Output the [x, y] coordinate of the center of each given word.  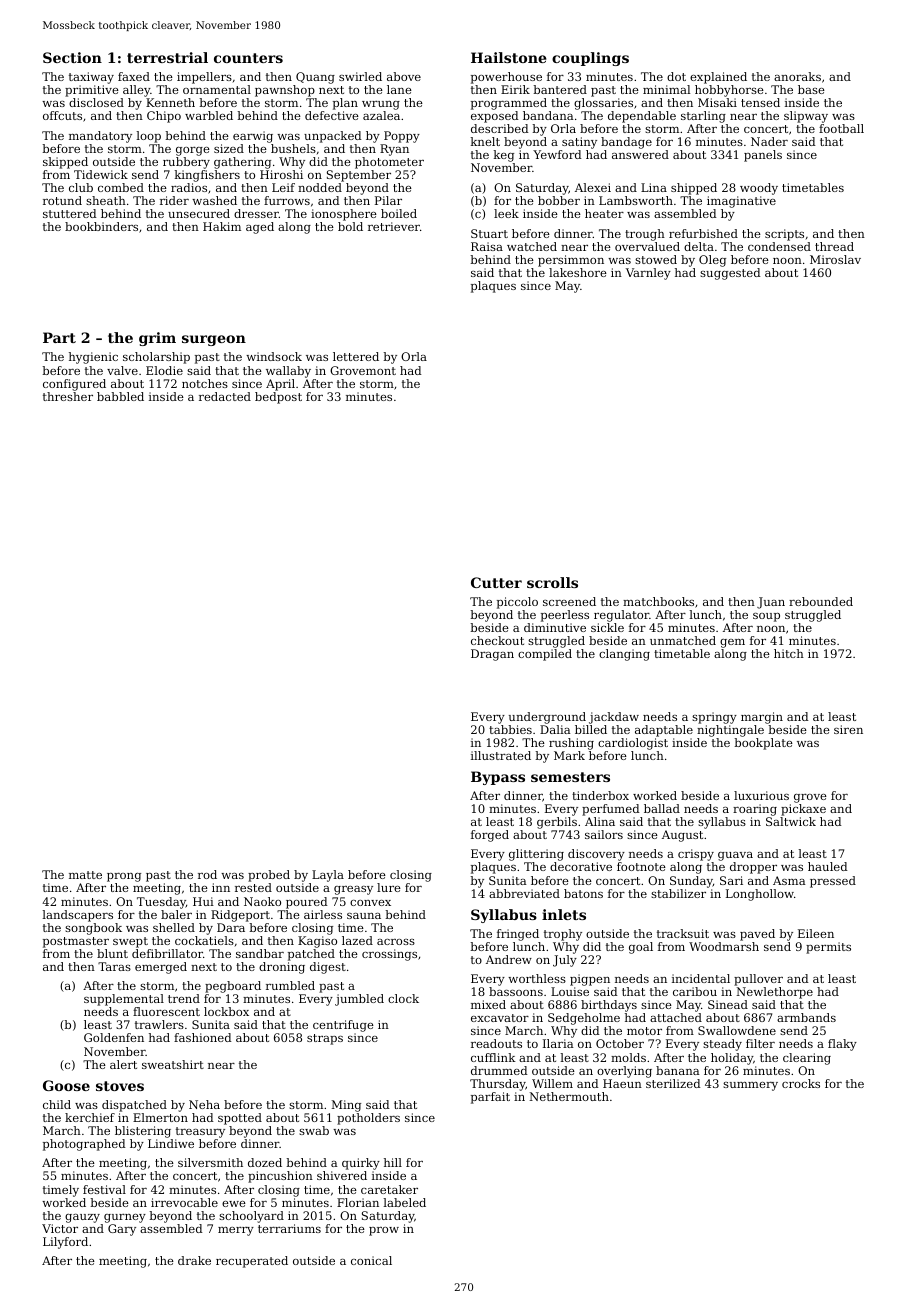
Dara [231, 927]
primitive [92, 91]
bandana [548, 115]
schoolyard [251, 1217]
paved [757, 935]
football [841, 128]
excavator [500, 1018]
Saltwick [791, 821]
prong [124, 877]
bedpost [278, 398]
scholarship [156, 358]
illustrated [501, 755]
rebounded [821, 601]
